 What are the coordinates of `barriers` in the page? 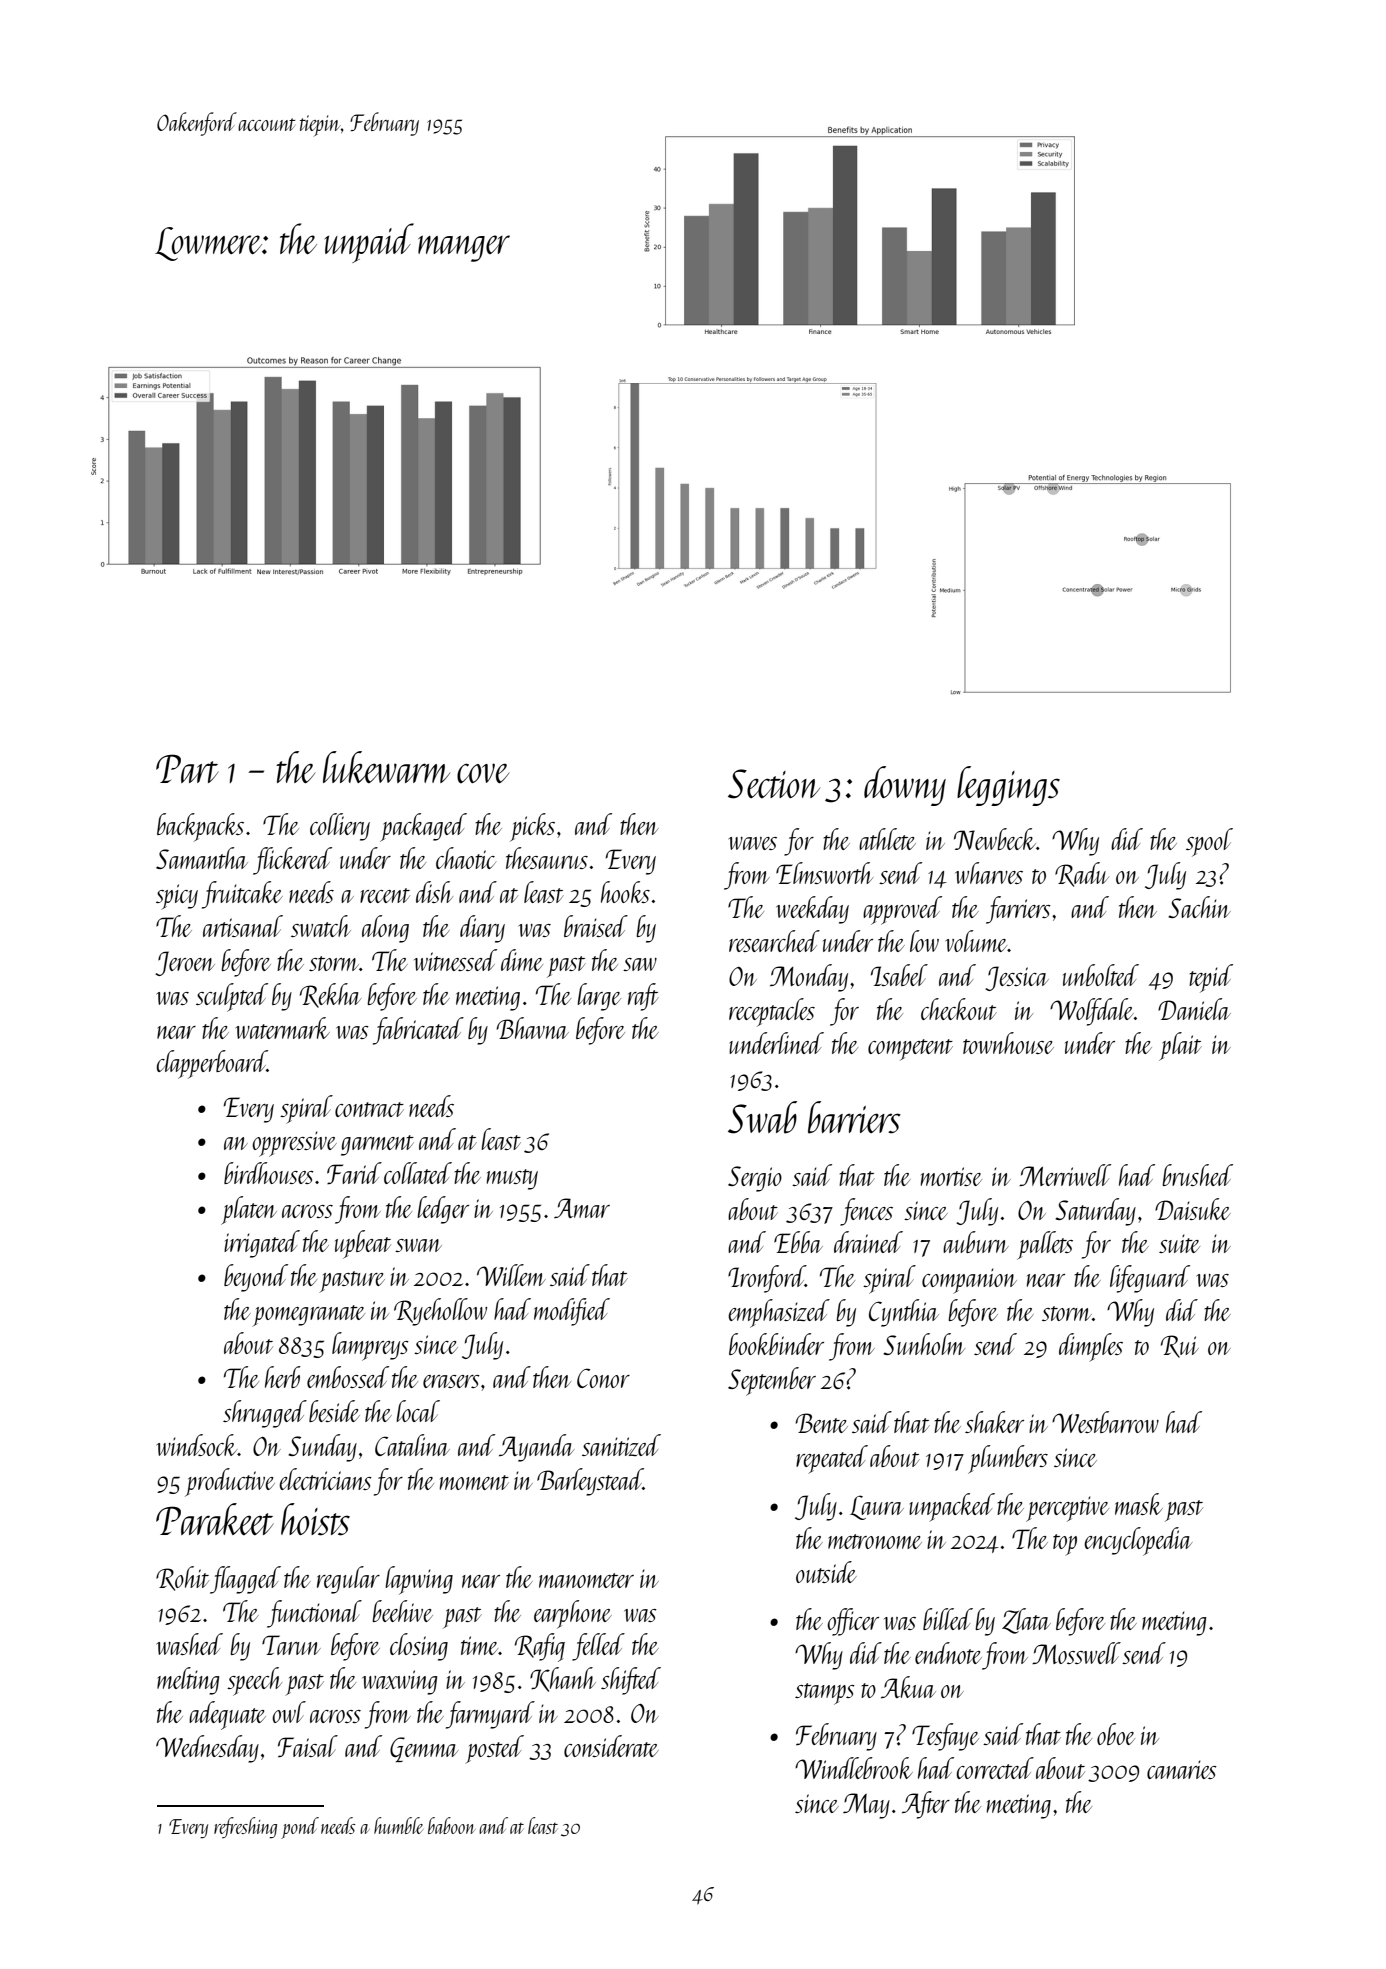 It's located at (854, 1117).
